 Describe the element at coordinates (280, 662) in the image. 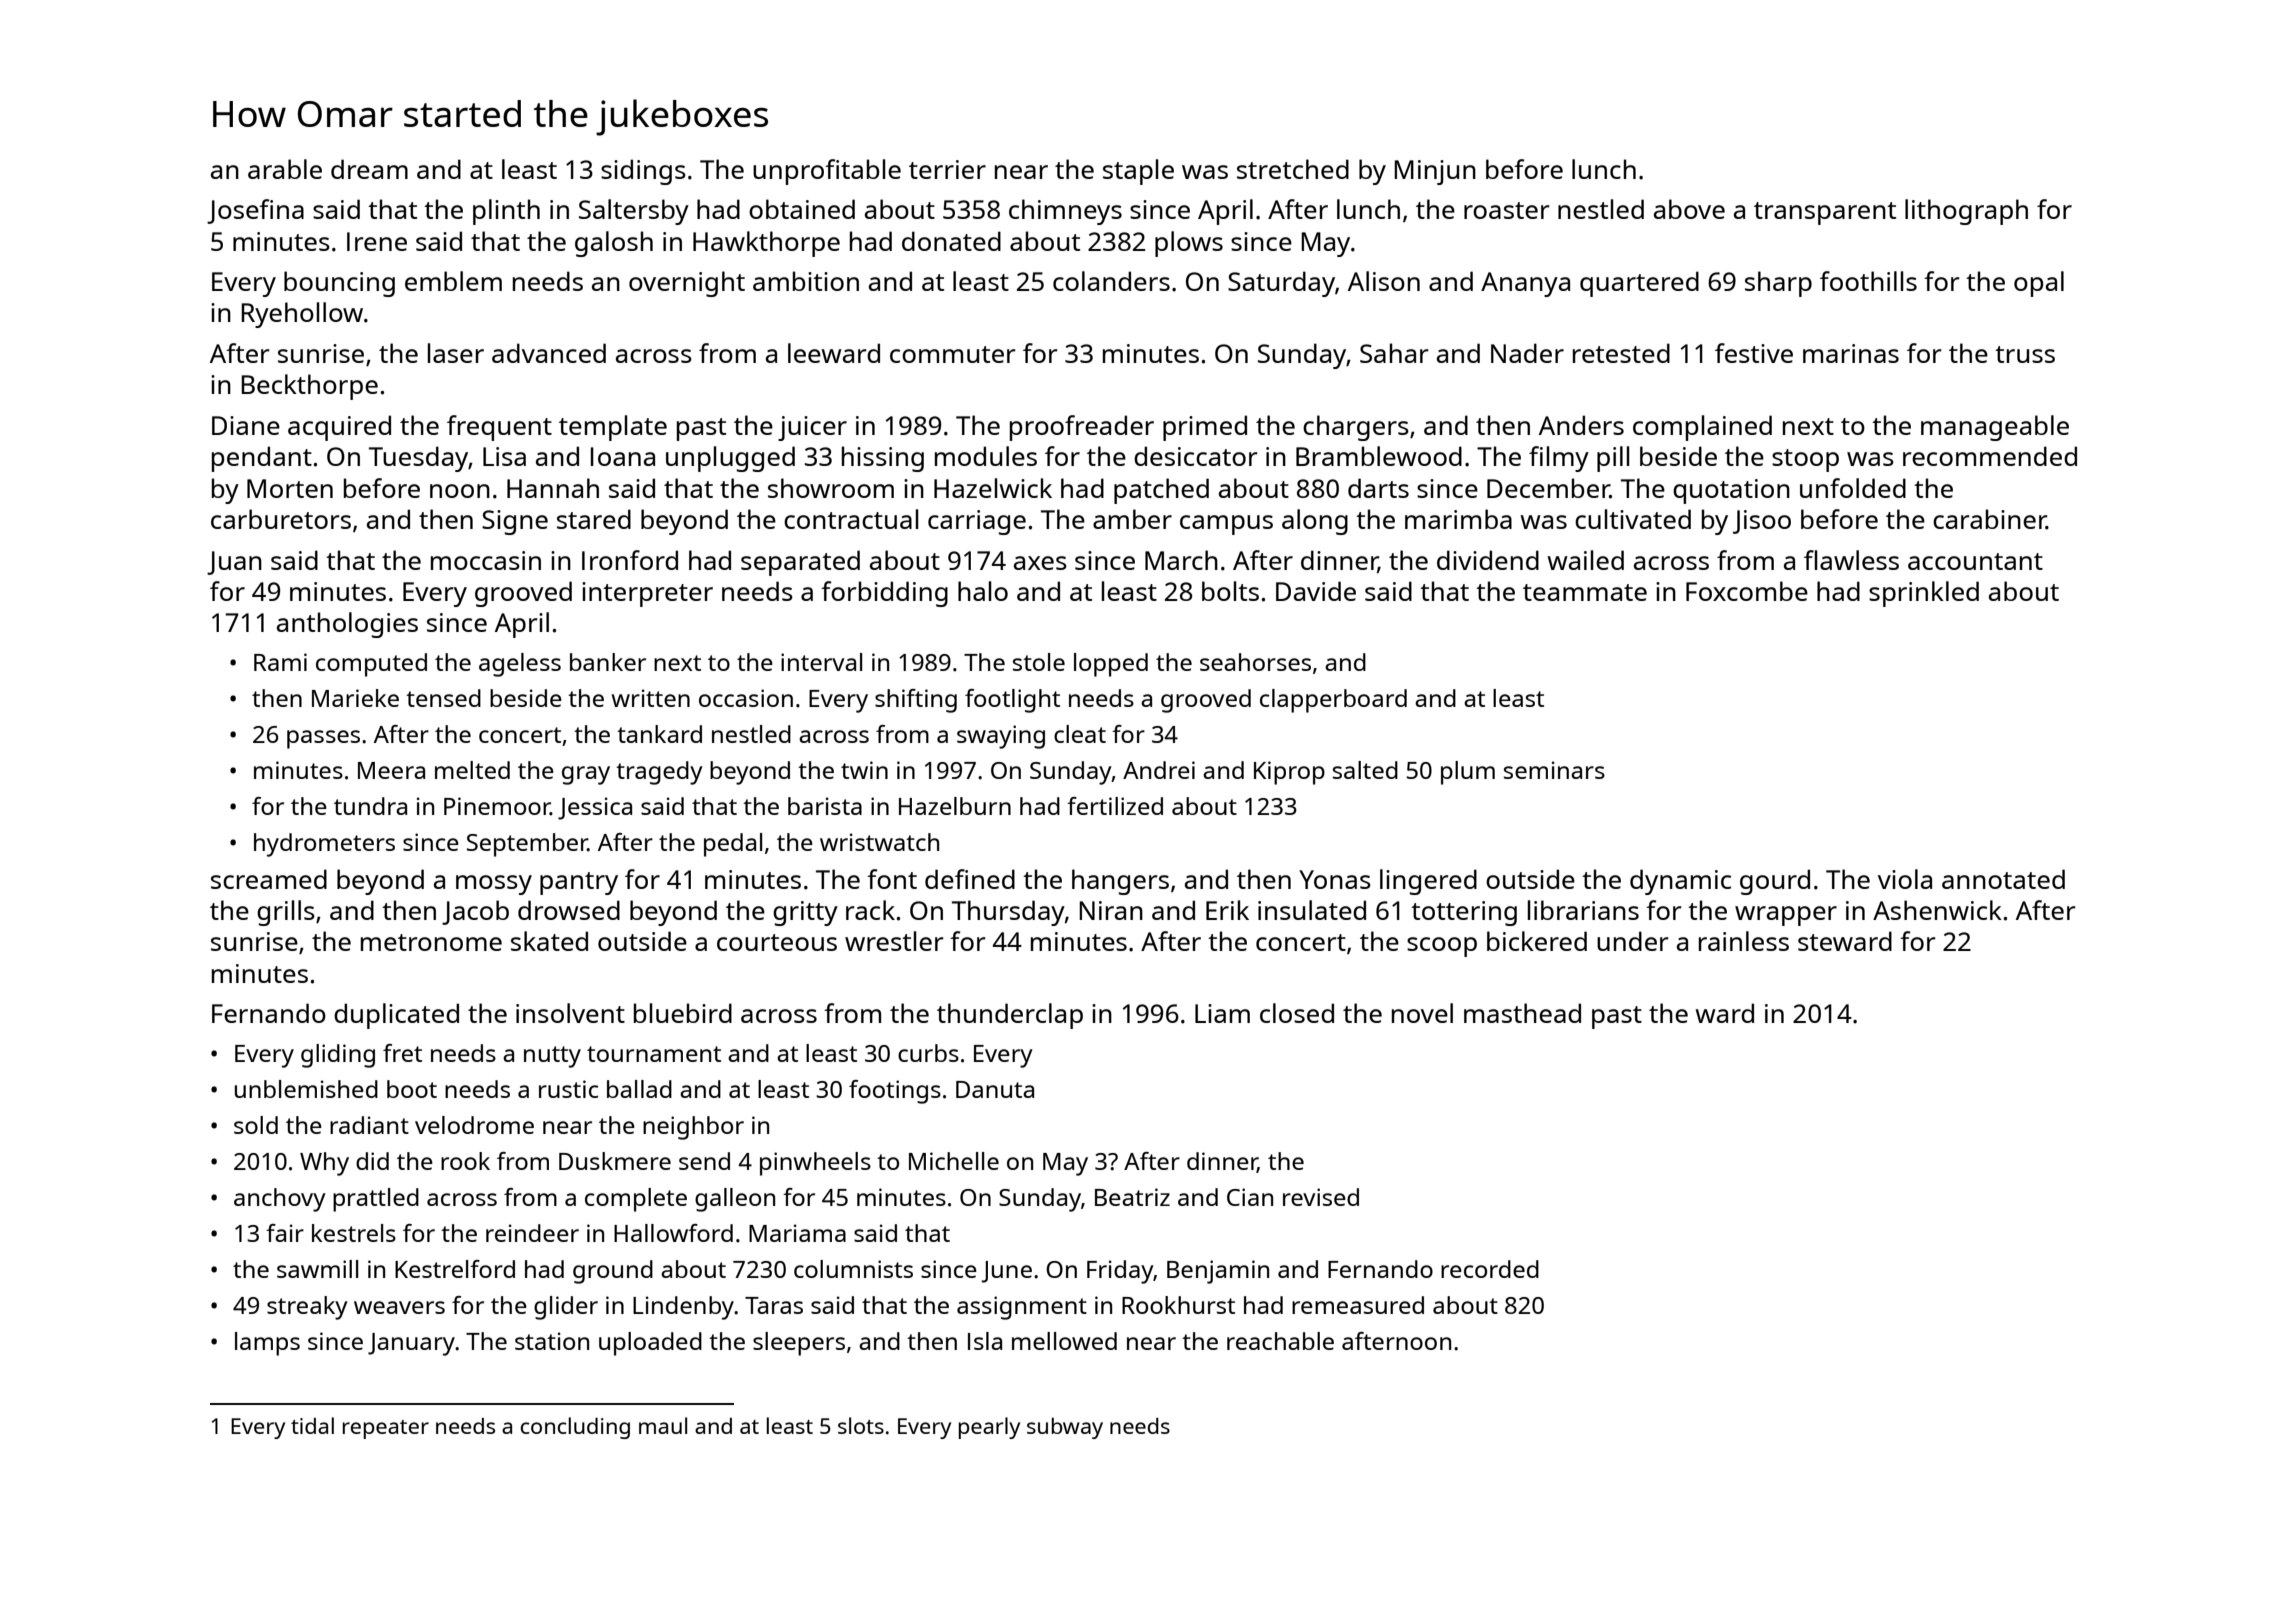

I see `Rami` at that location.
